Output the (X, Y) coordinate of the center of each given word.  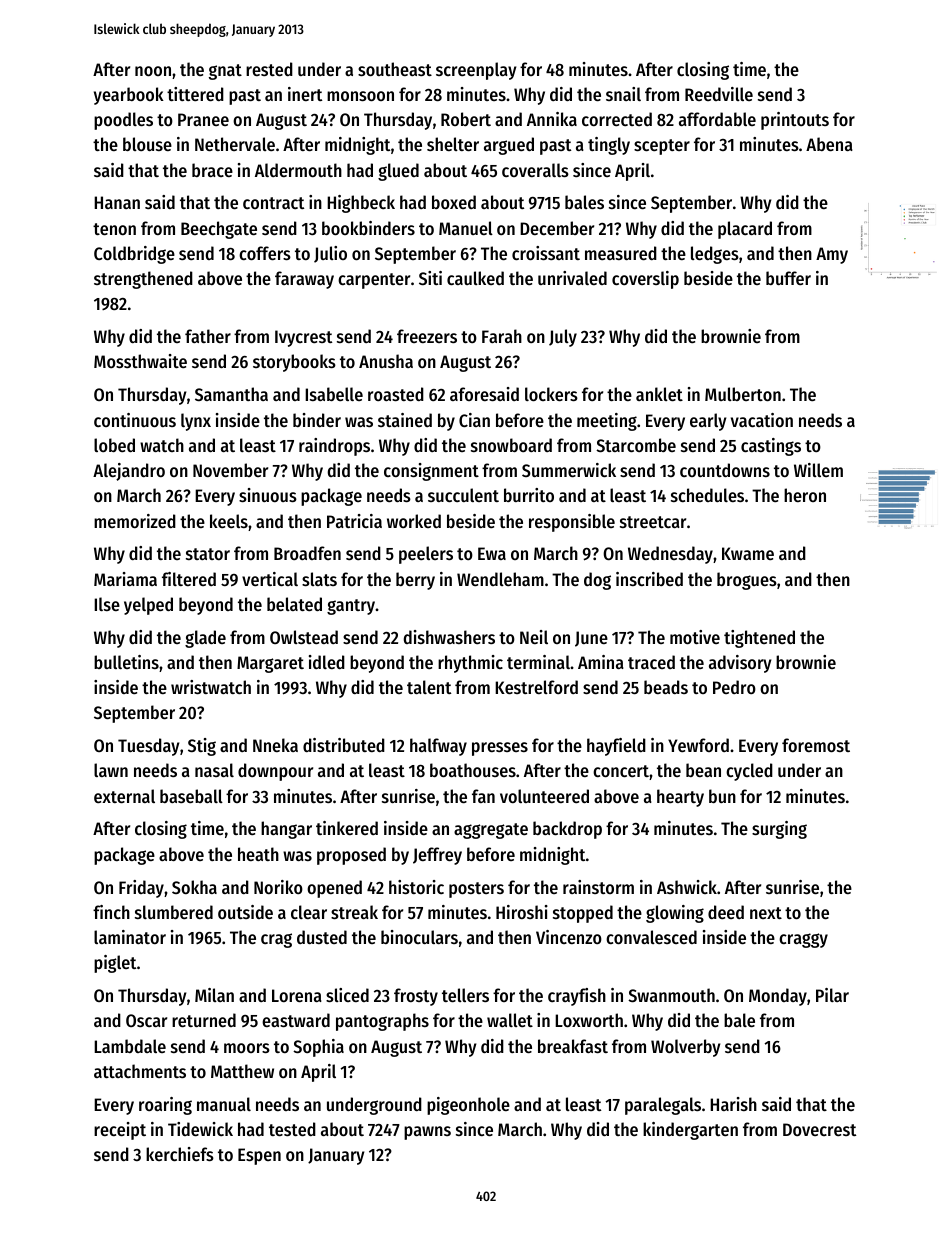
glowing (675, 914)
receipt (120, 1131)
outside (245, 912)
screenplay (476, 71)
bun (722, 796)
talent (429, 687)
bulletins (126, 662)
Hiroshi (522, 912)
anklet (659, 394)
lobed (114, 445)
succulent (463, 495)
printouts (795, 121)
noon (153, 71)
